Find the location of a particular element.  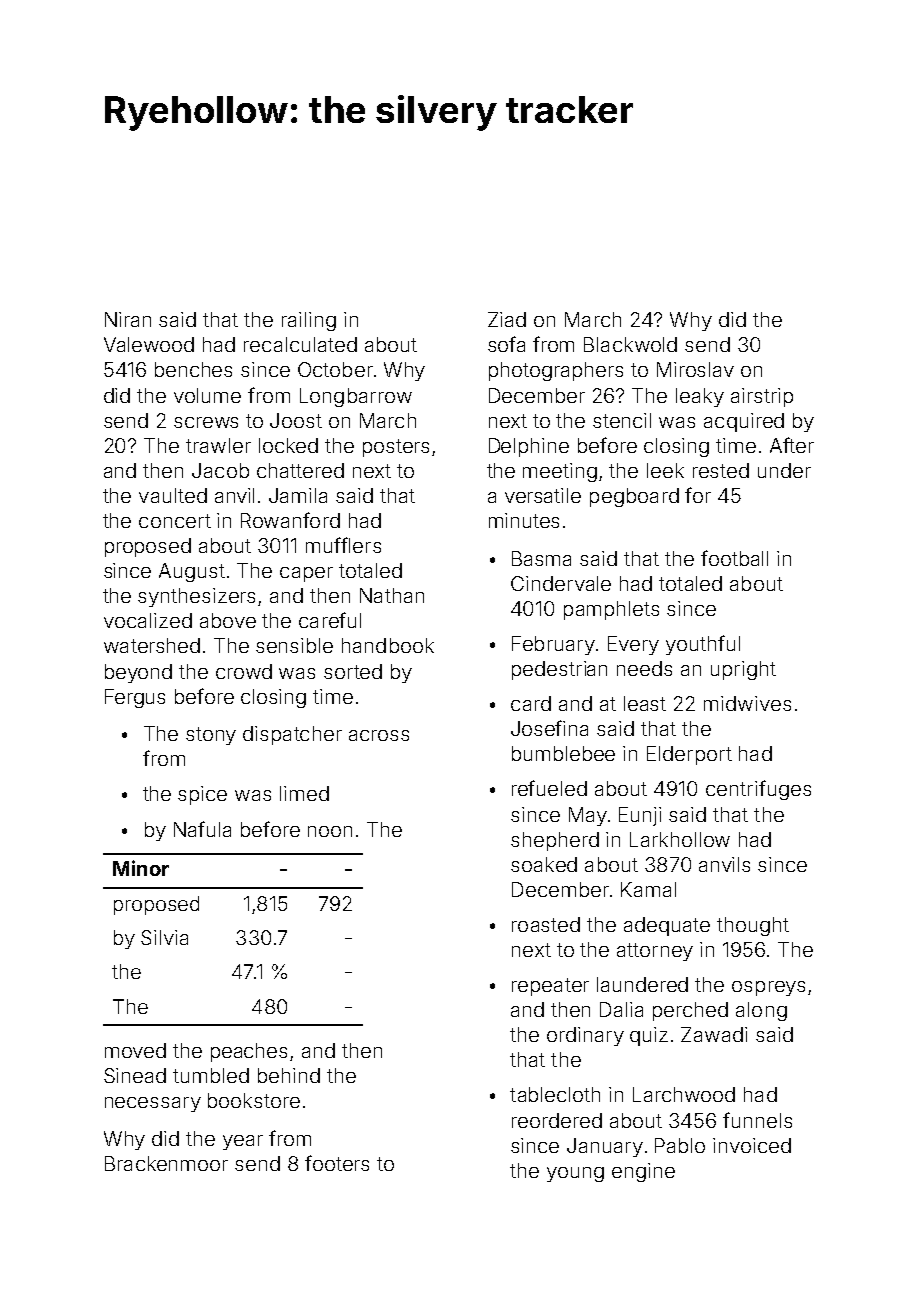

Delphine is located at coordinates (529, 447).
